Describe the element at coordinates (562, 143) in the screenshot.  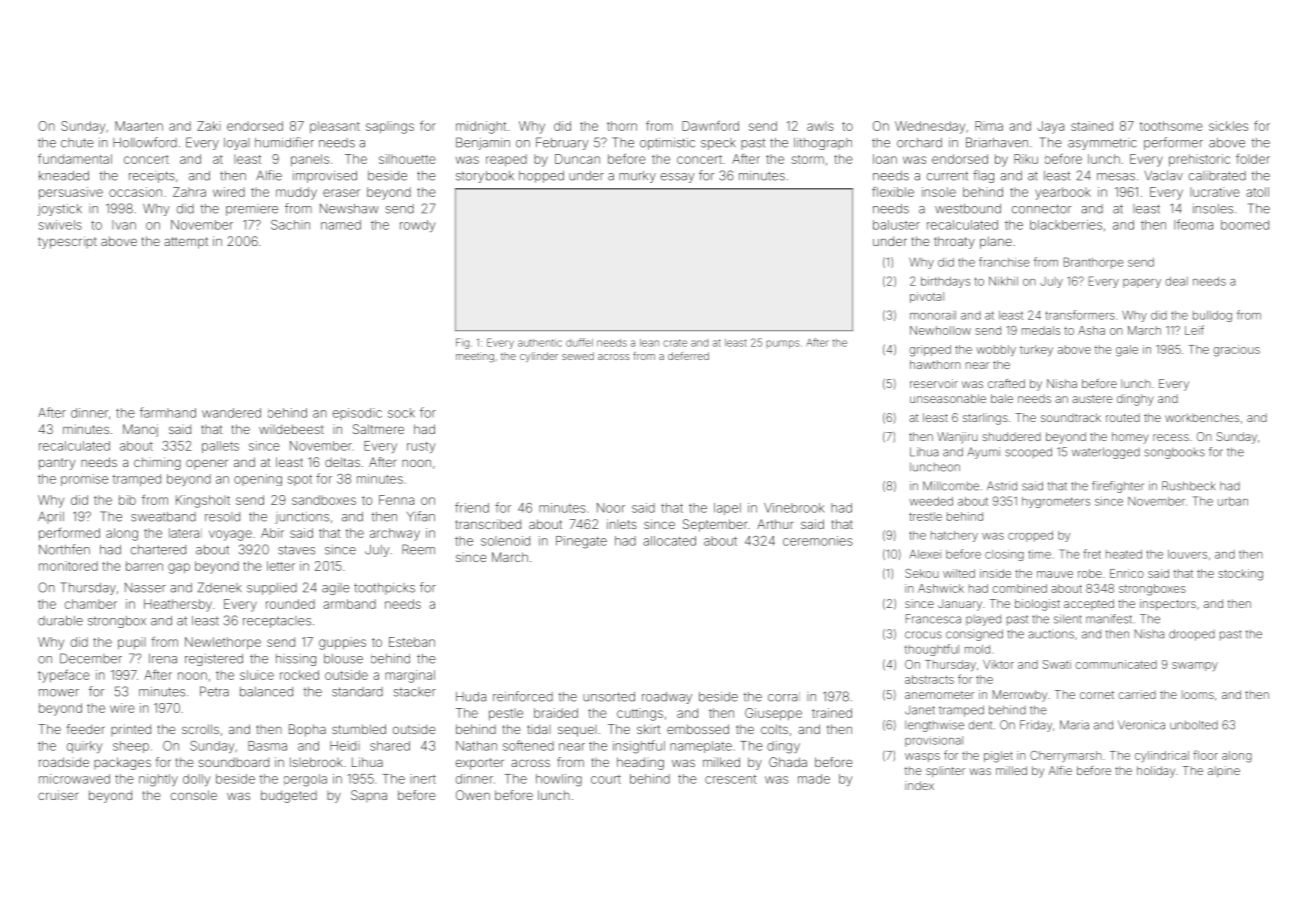
I see `February` at that location.
